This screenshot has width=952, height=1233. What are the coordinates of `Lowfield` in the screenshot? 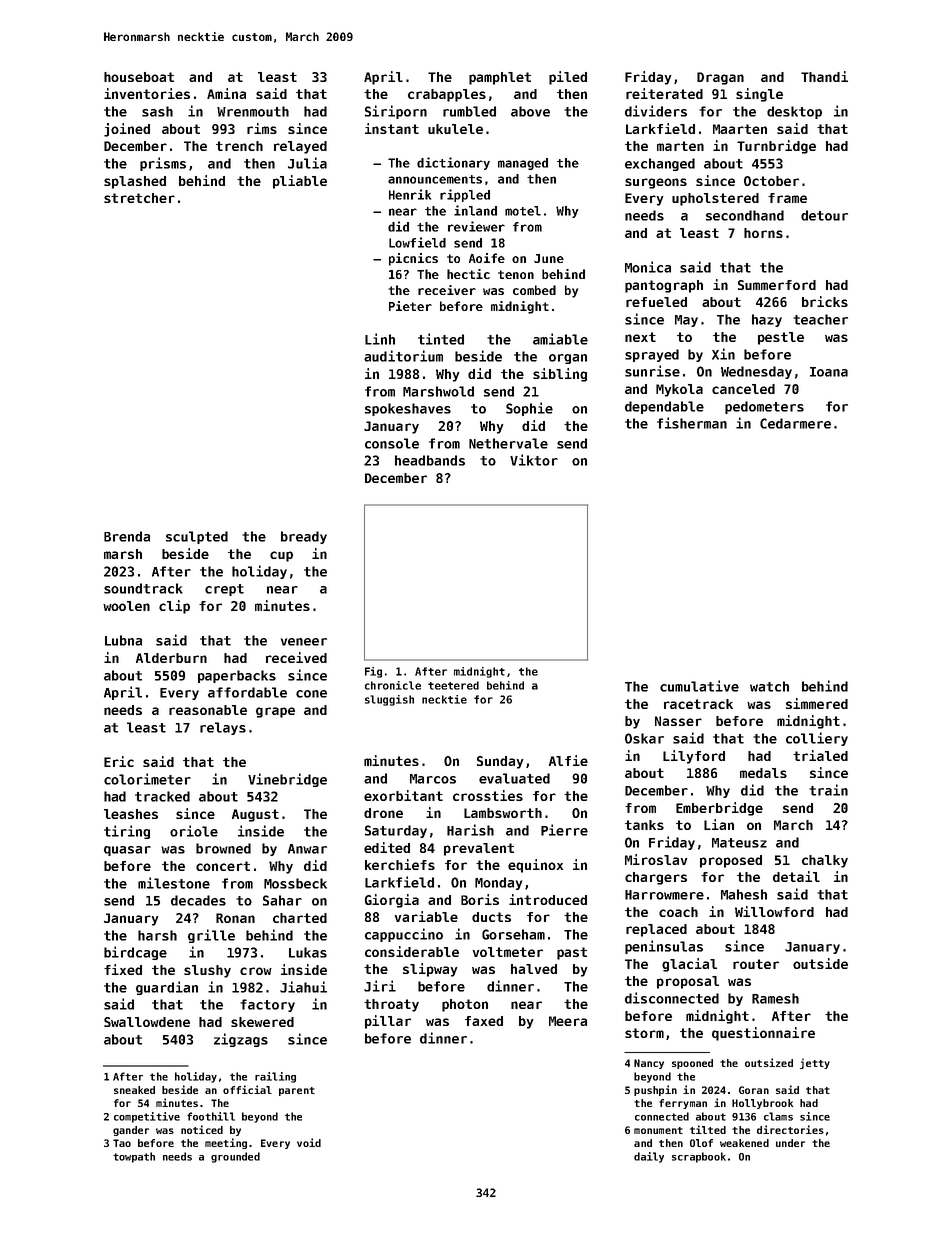 It's located at (417, 242).
